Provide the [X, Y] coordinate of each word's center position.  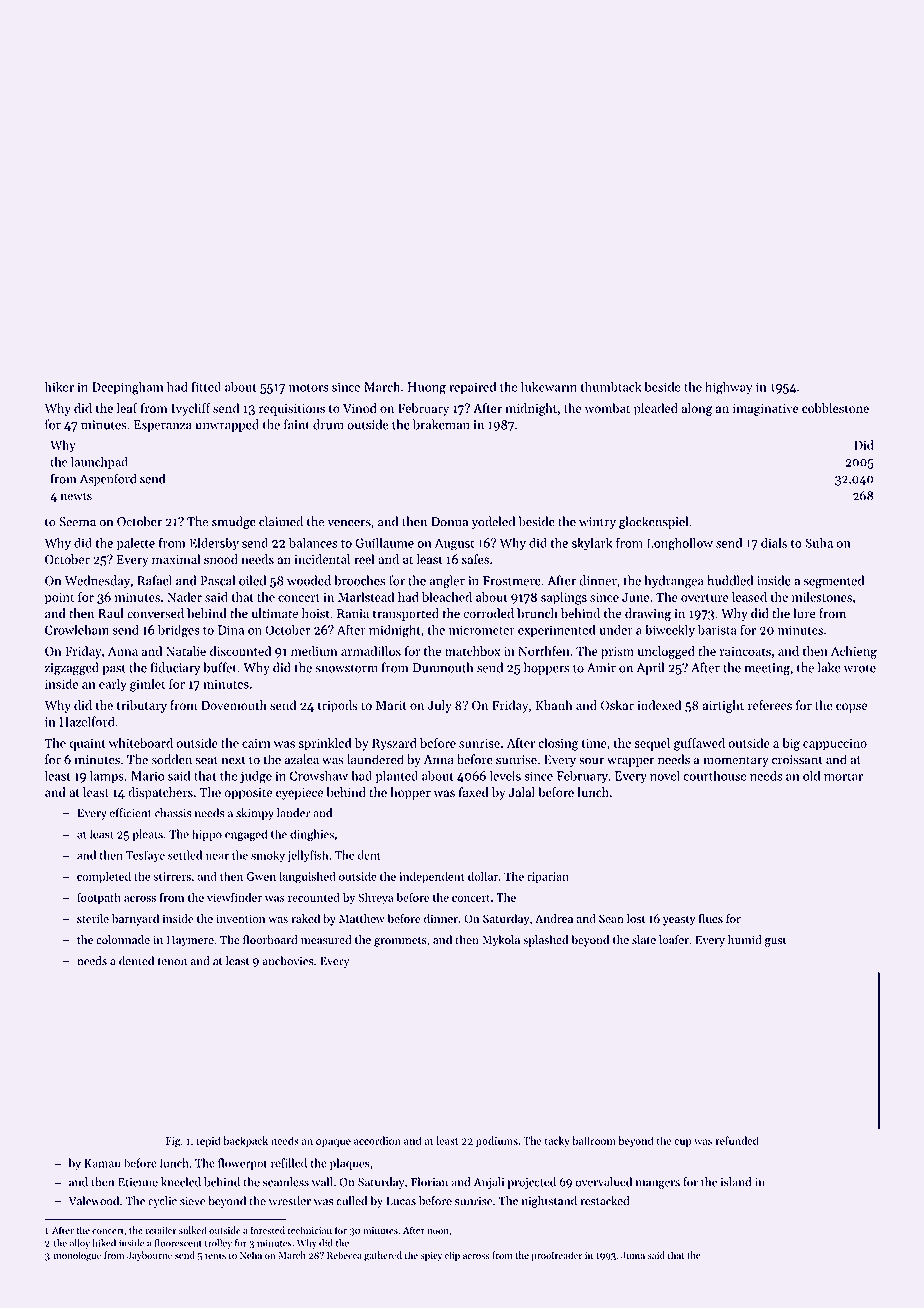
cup [683, 1143]
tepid [208, 1141]
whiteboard [141, 743]
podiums [497, 1141]
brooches [359, 580]
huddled [730, 580]
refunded [737, 1140]
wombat [607, 408]
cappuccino [835, 744]
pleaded [656, 409]
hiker [59, 386]
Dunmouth [442, 667]
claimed [281, 521]
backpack [245, 1141]
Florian [429, 1182]
